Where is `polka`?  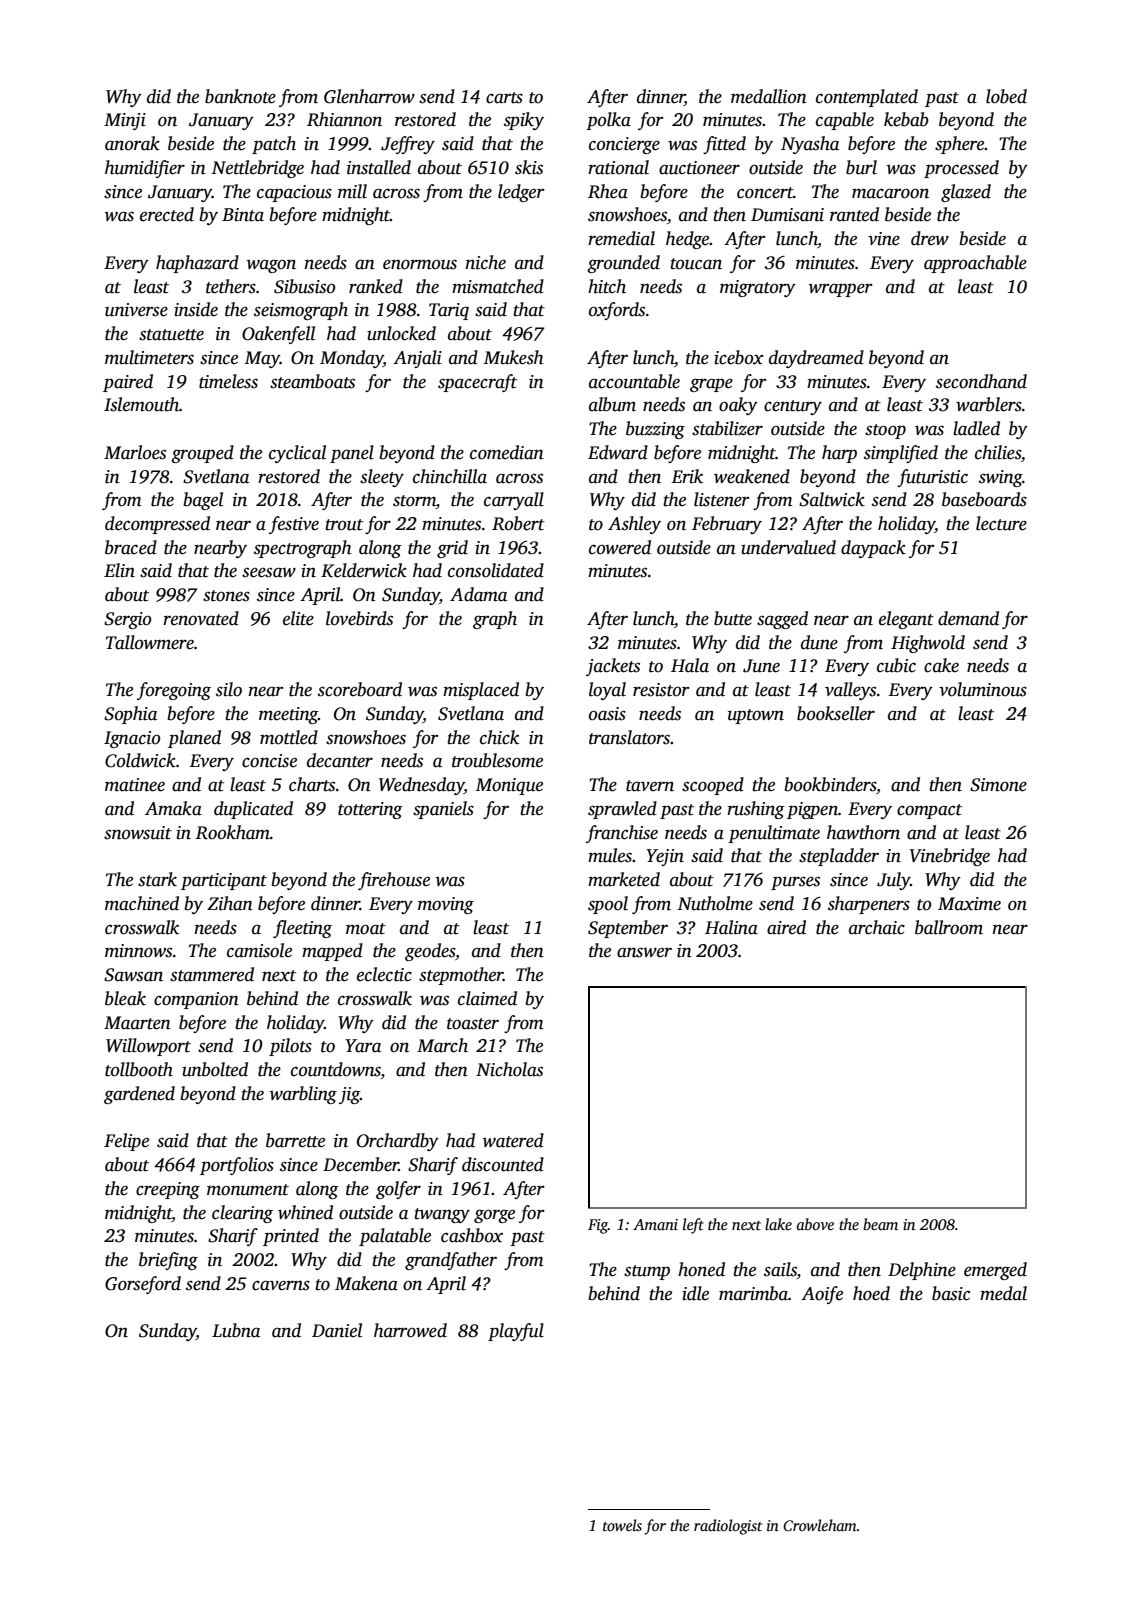 polka is located at coordinates (608, 121).
